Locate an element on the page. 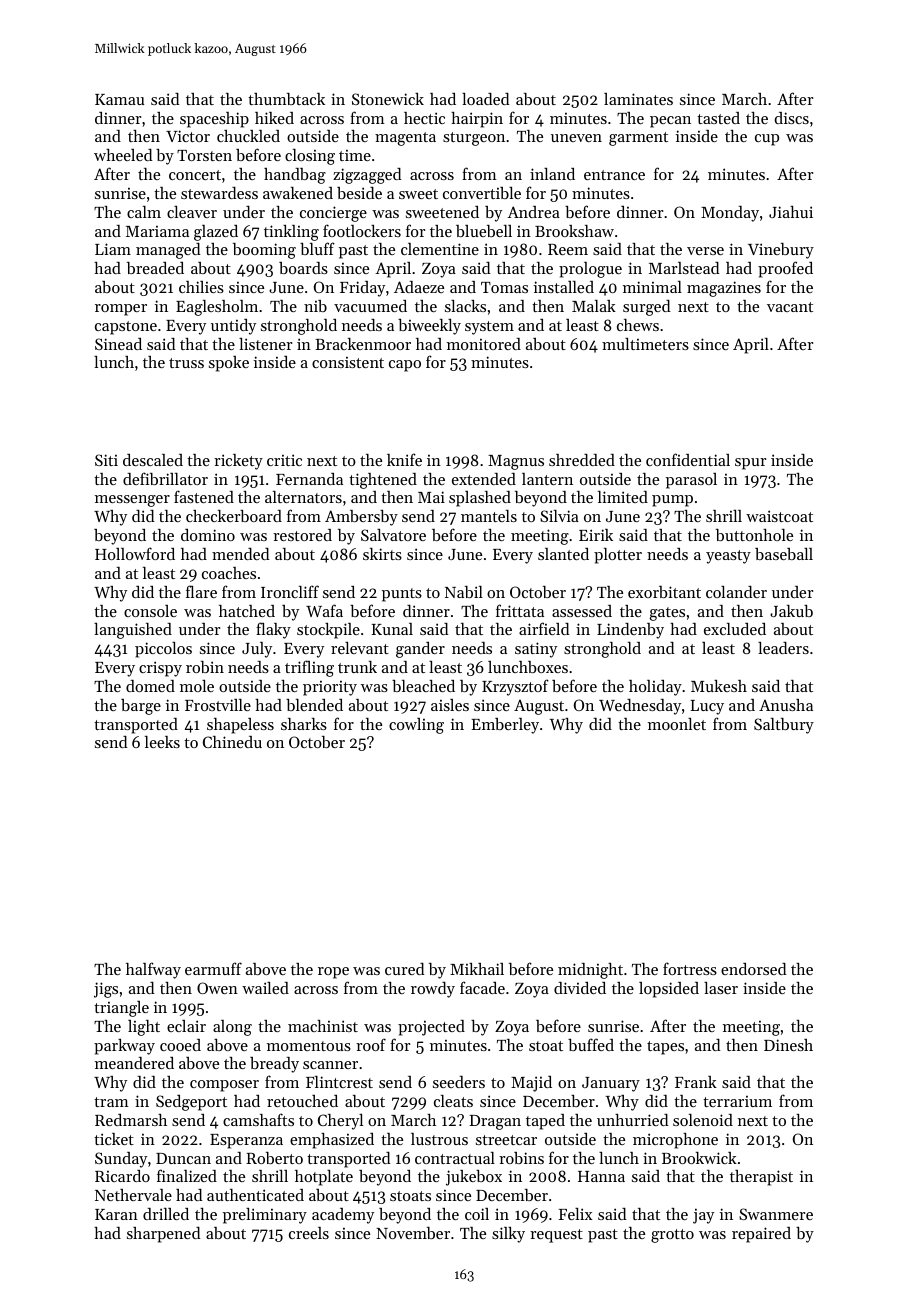  spur is located at coordinates (750, 464).
